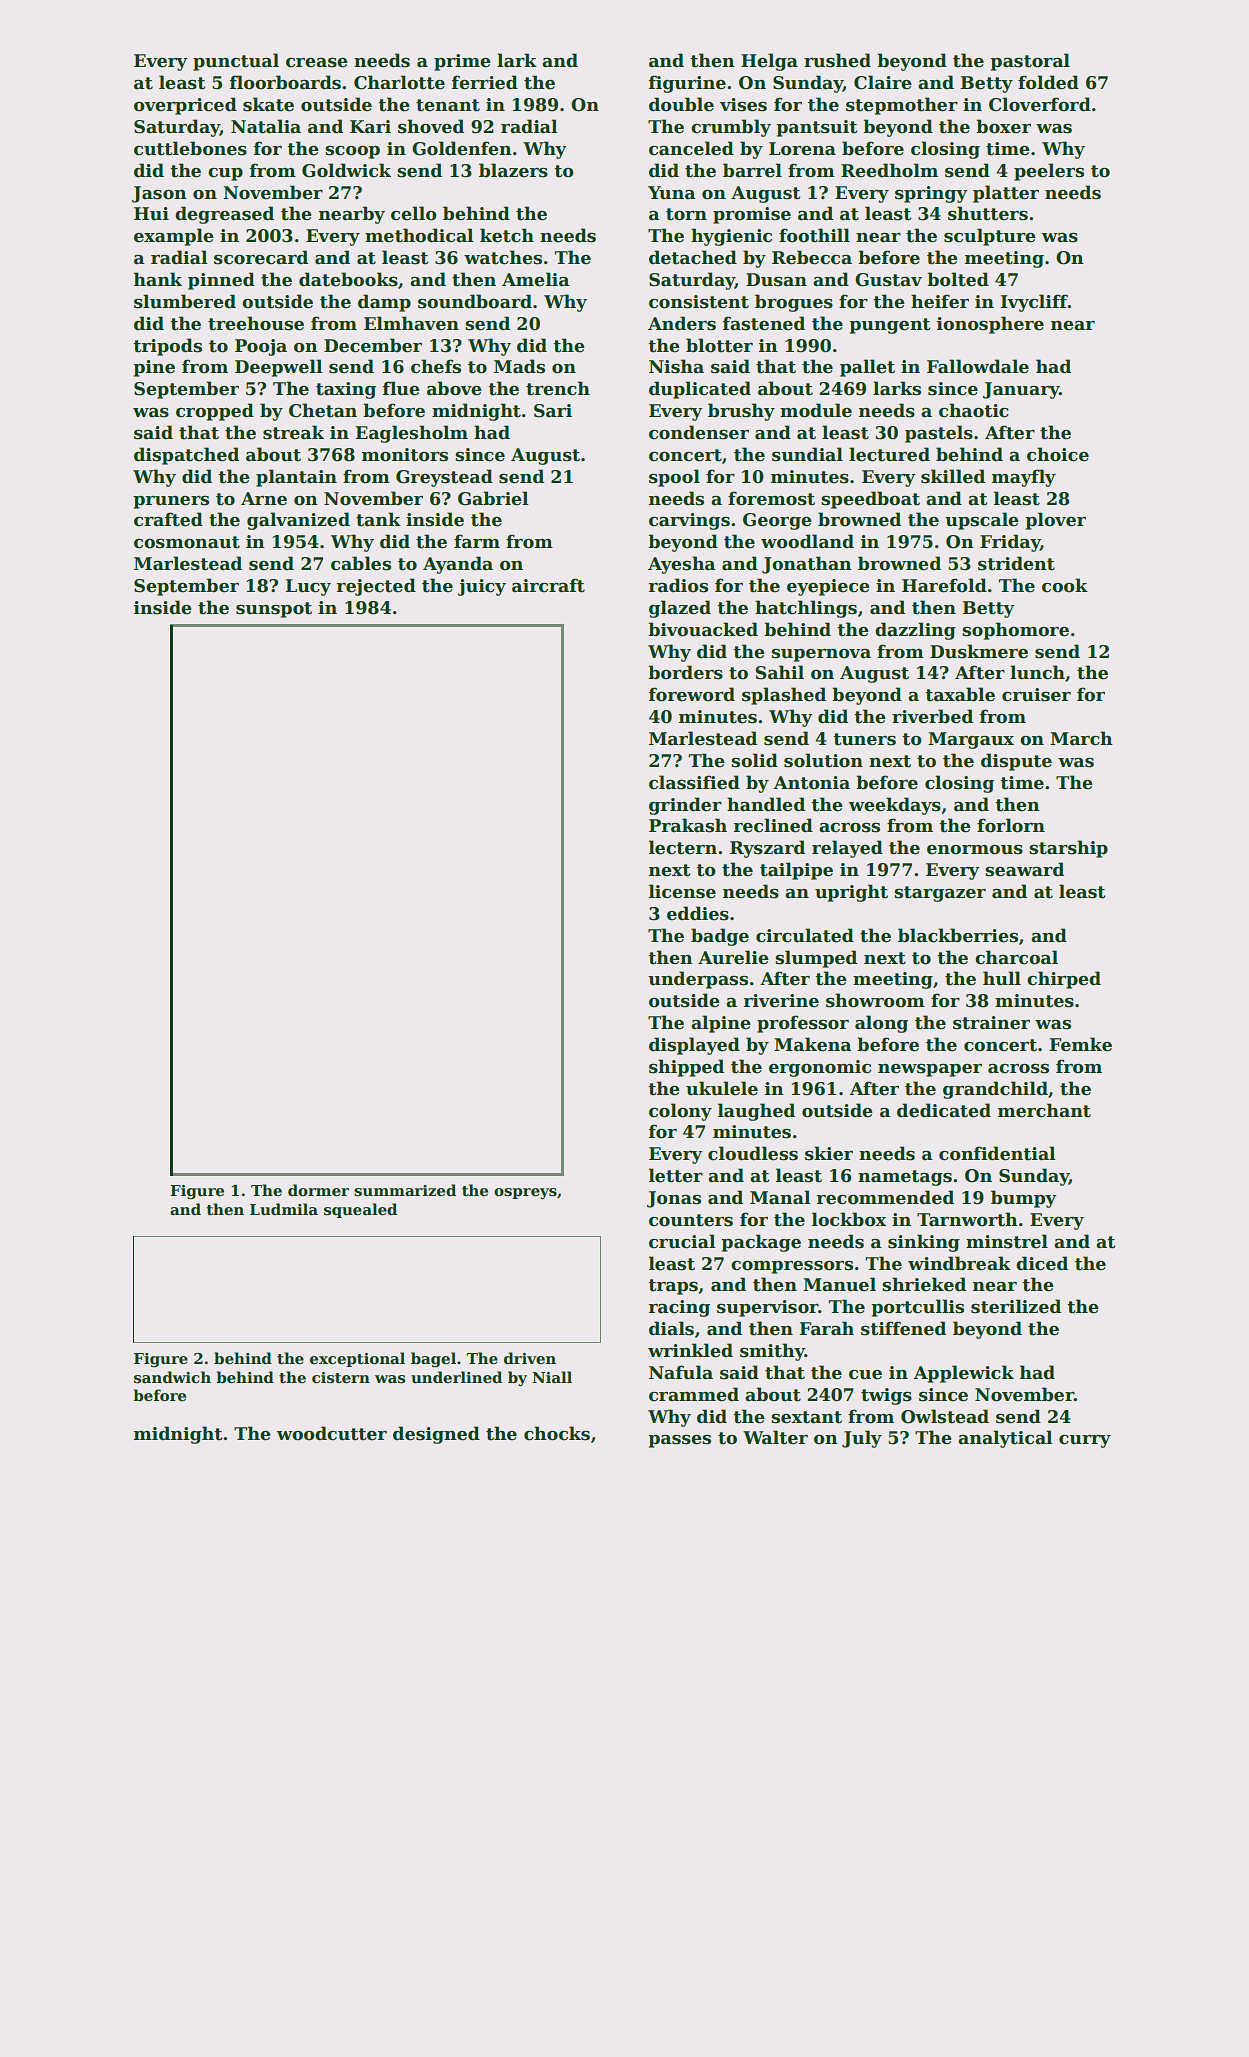 The width and height of the screenshot is (1249, 2057). Describe the element at coordinates (185, 106) in the screenshot. I see `overpriced` at that location.
